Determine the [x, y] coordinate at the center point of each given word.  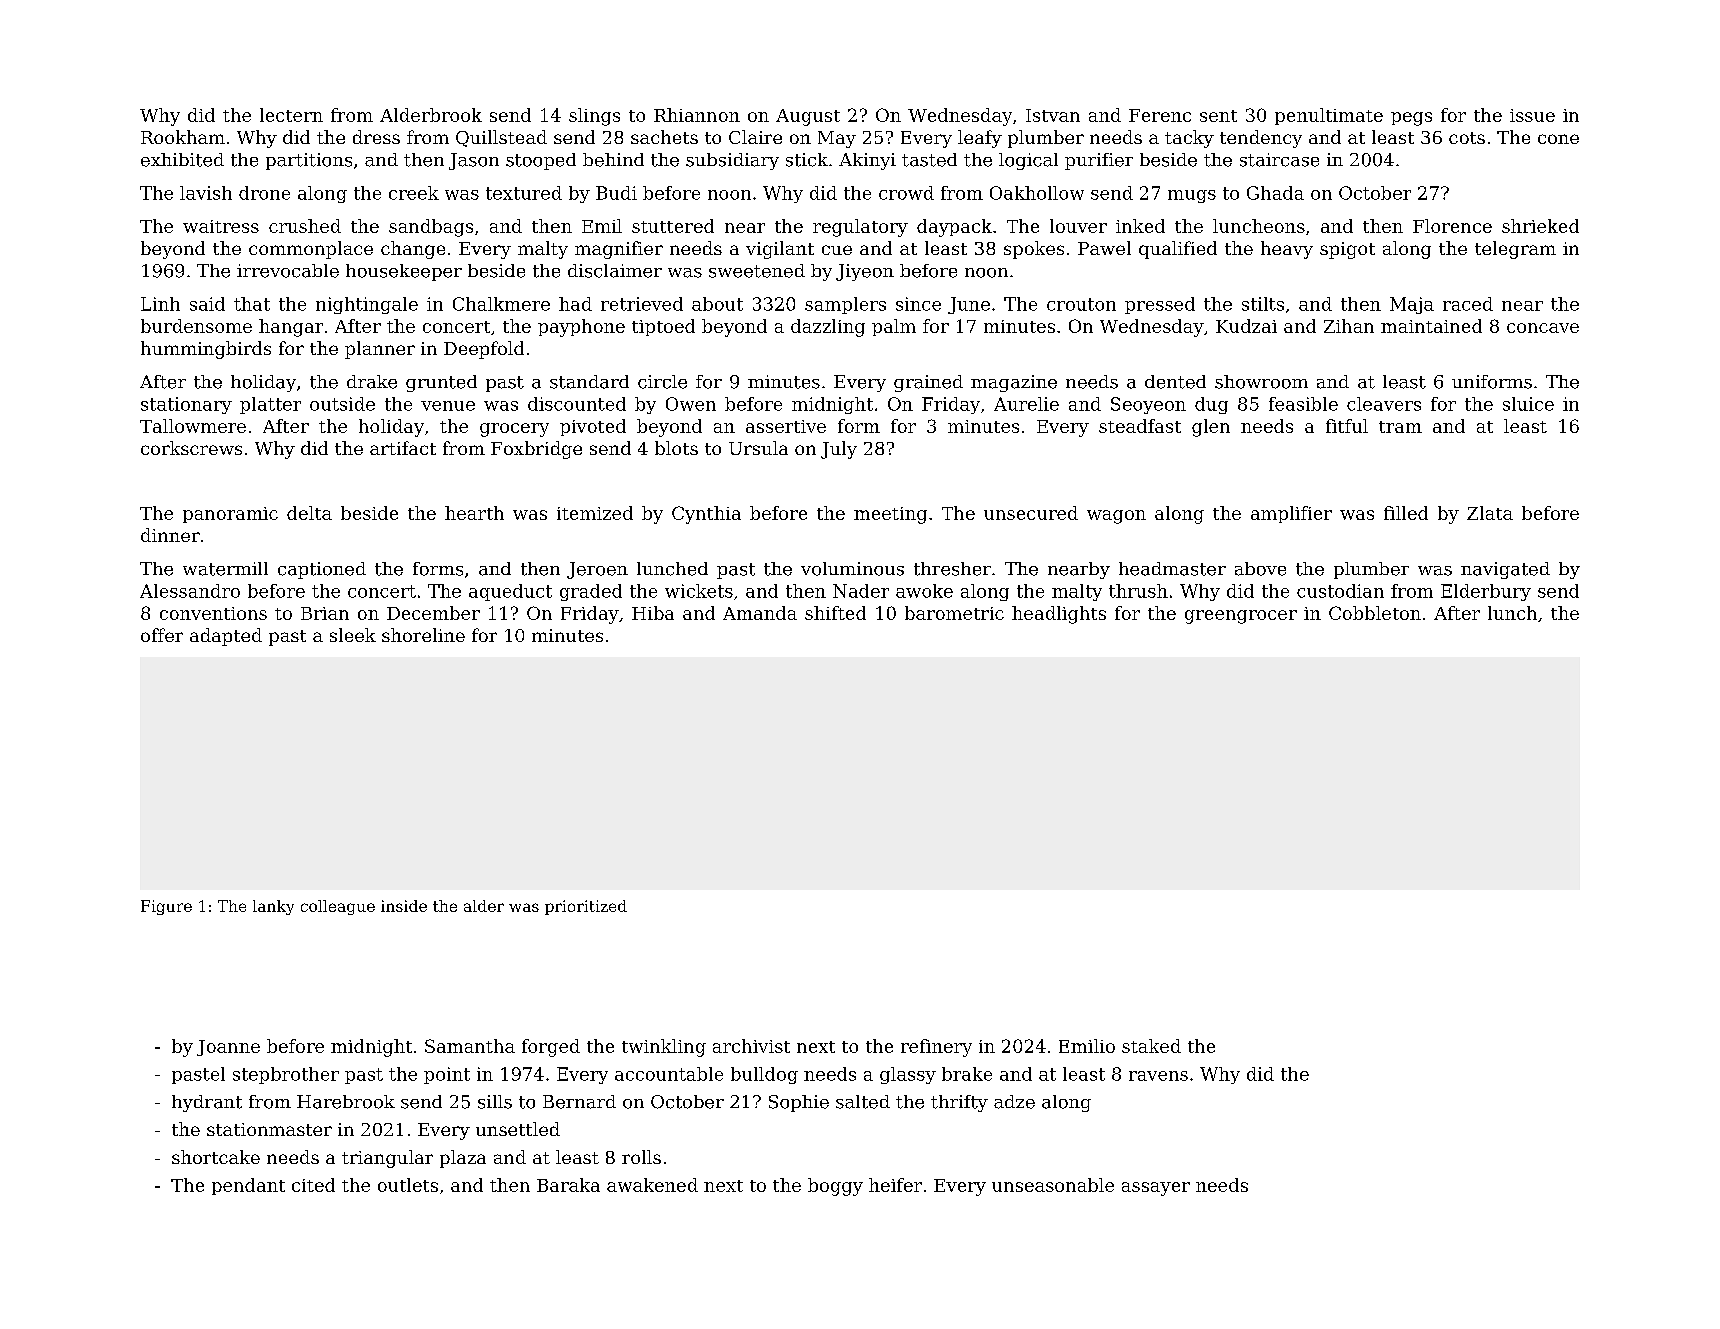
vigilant [780, 250]
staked [1151, 1046]
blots [676, 448]
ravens [1158, 1076]
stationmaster [269, 1129]
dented [1175, 382]
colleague [338, 907]
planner [380, 350]
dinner [170, 535]
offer [162, 635]
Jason [474, 161]
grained [928, 383]
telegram [1515, 250]
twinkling [664, 1048]
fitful [1347, 426]
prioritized [586, 907]
